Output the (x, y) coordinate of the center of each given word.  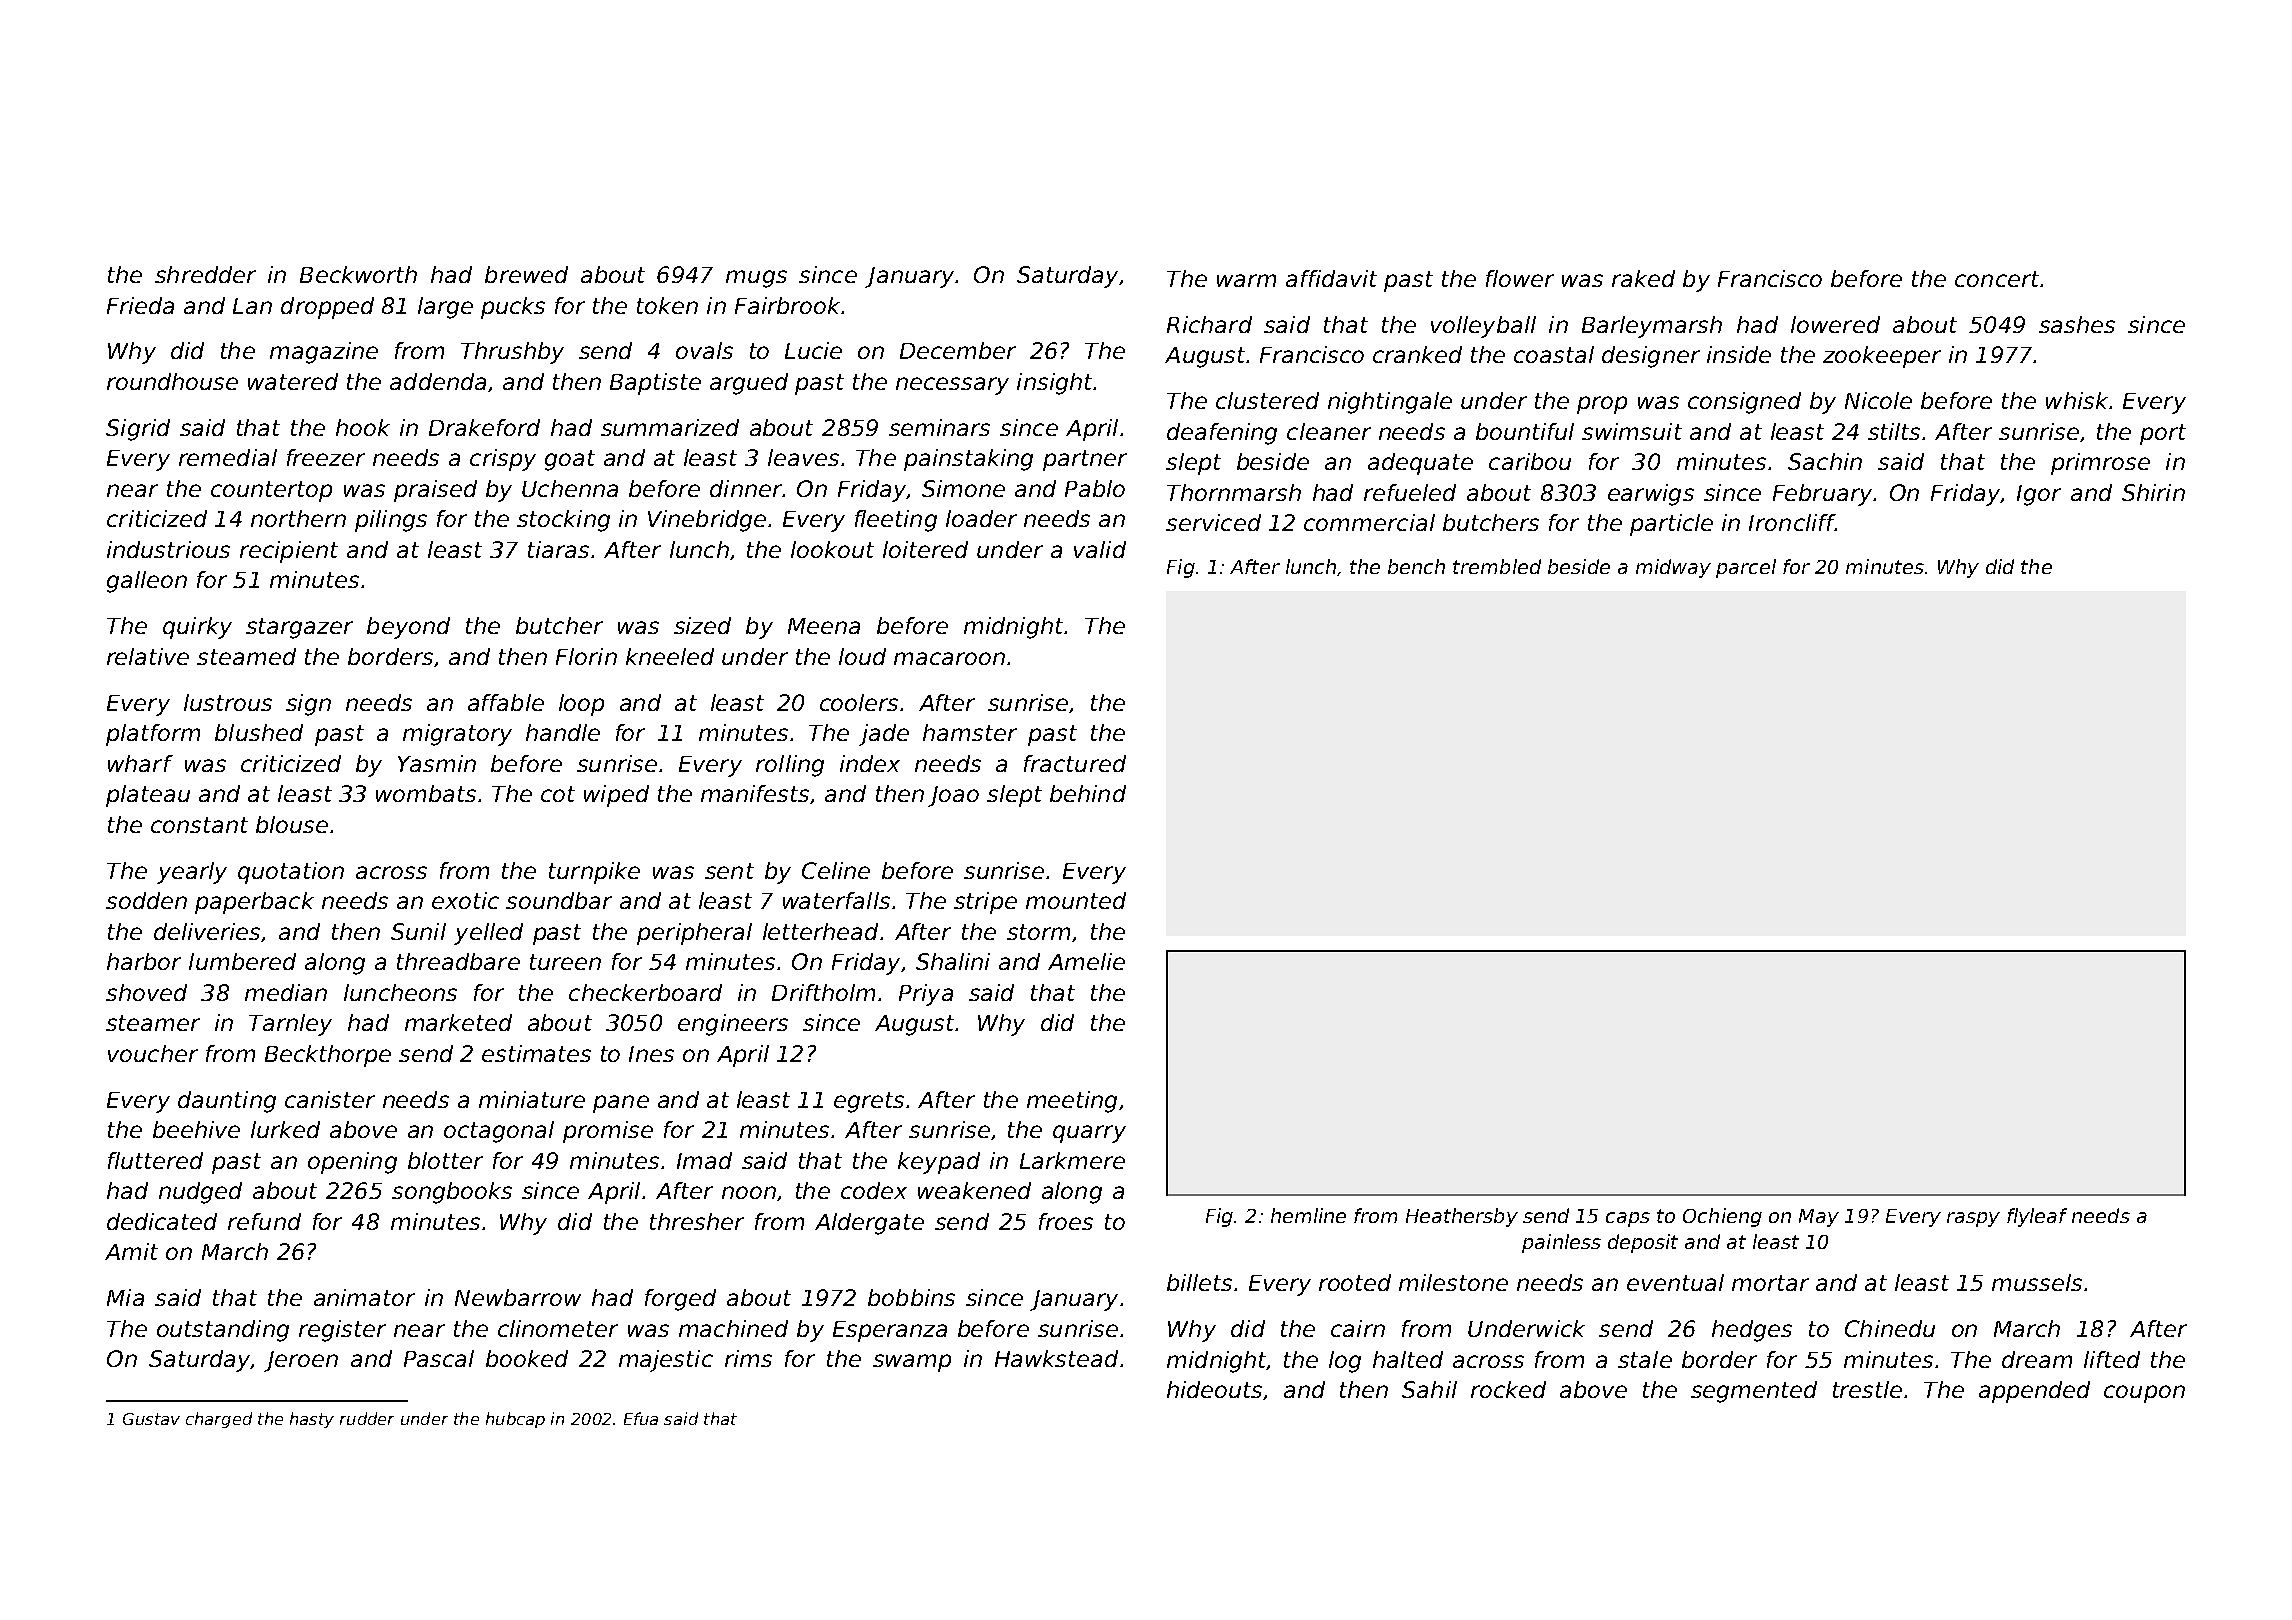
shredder (205, 274)
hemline (1308, 1215)
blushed (259, 732)
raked (1643, 278)
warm (1246, 280)
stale (1645, 1359)
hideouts (1214, 1389)
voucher (153, 1053)
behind (1088, 793)
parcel (1746, 568)
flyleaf (2037, 1217)
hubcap (515, 1420)
